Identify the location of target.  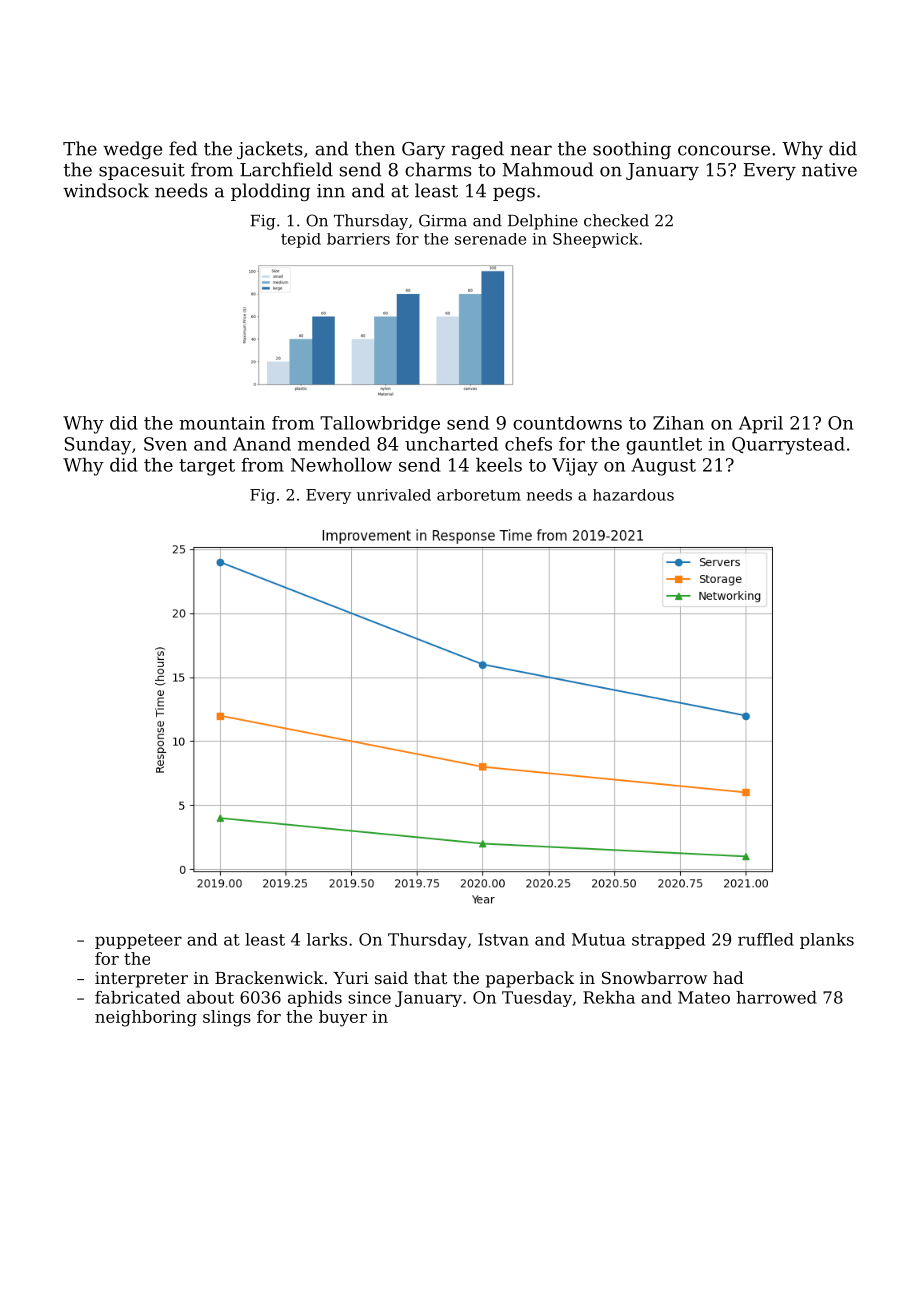
(207, 467).
